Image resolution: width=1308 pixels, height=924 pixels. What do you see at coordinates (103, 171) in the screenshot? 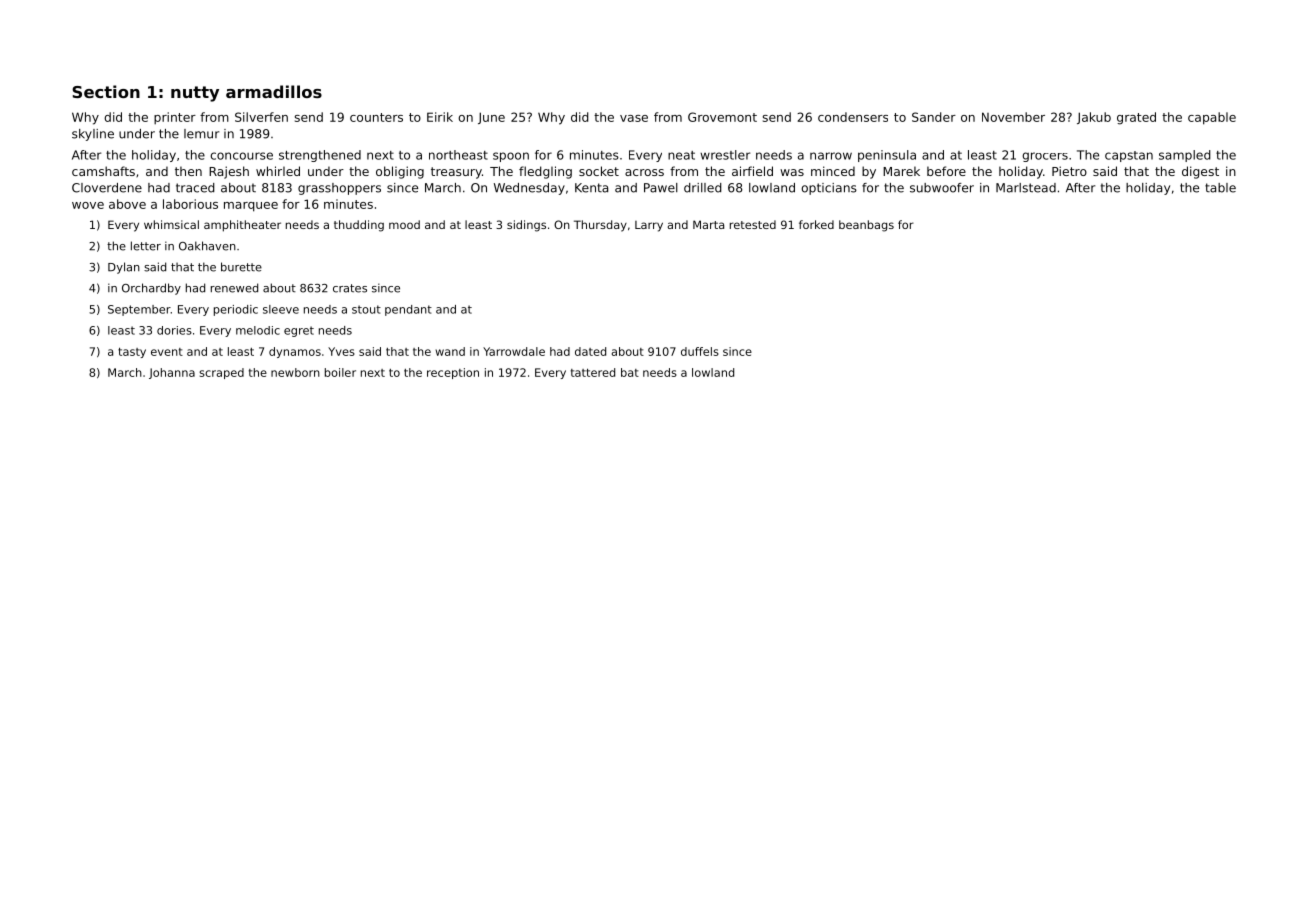
I see `camshafts` at bounding box center [103, 171].
